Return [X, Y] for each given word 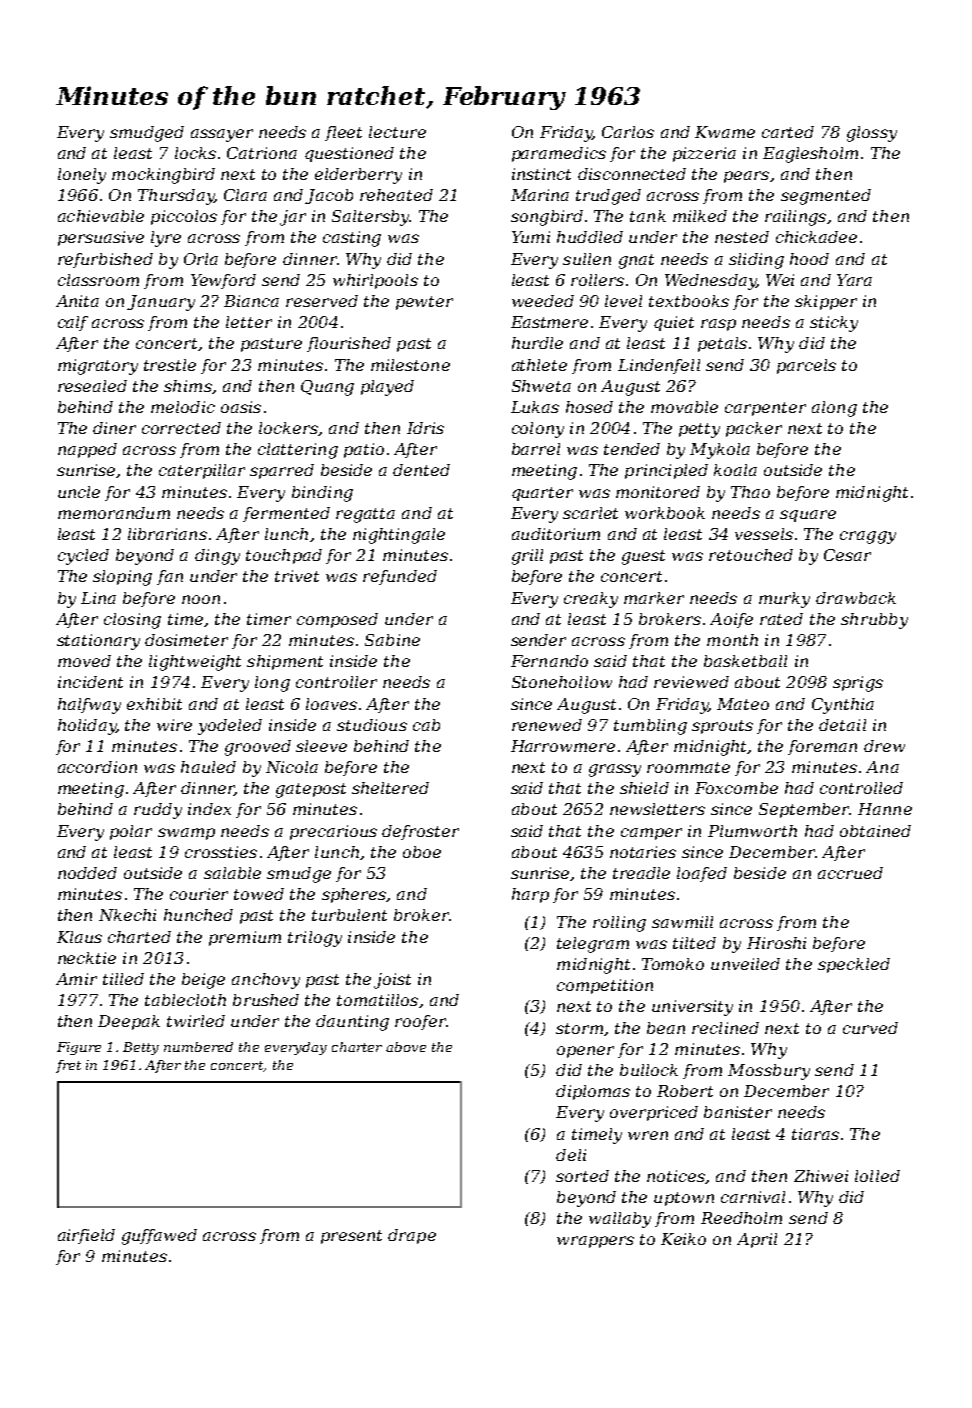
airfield [86, 1236]
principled [666, 471]
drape [412, 1236]
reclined [725, 1028]
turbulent [349, 915]
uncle [79, 492]
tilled [123, 979]
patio [364, 450]
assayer [222, 135]
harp [530, 895]
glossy [872, 134]
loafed [702, 874]
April [757, 1240]
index [209, 809]
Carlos [628, 132]
